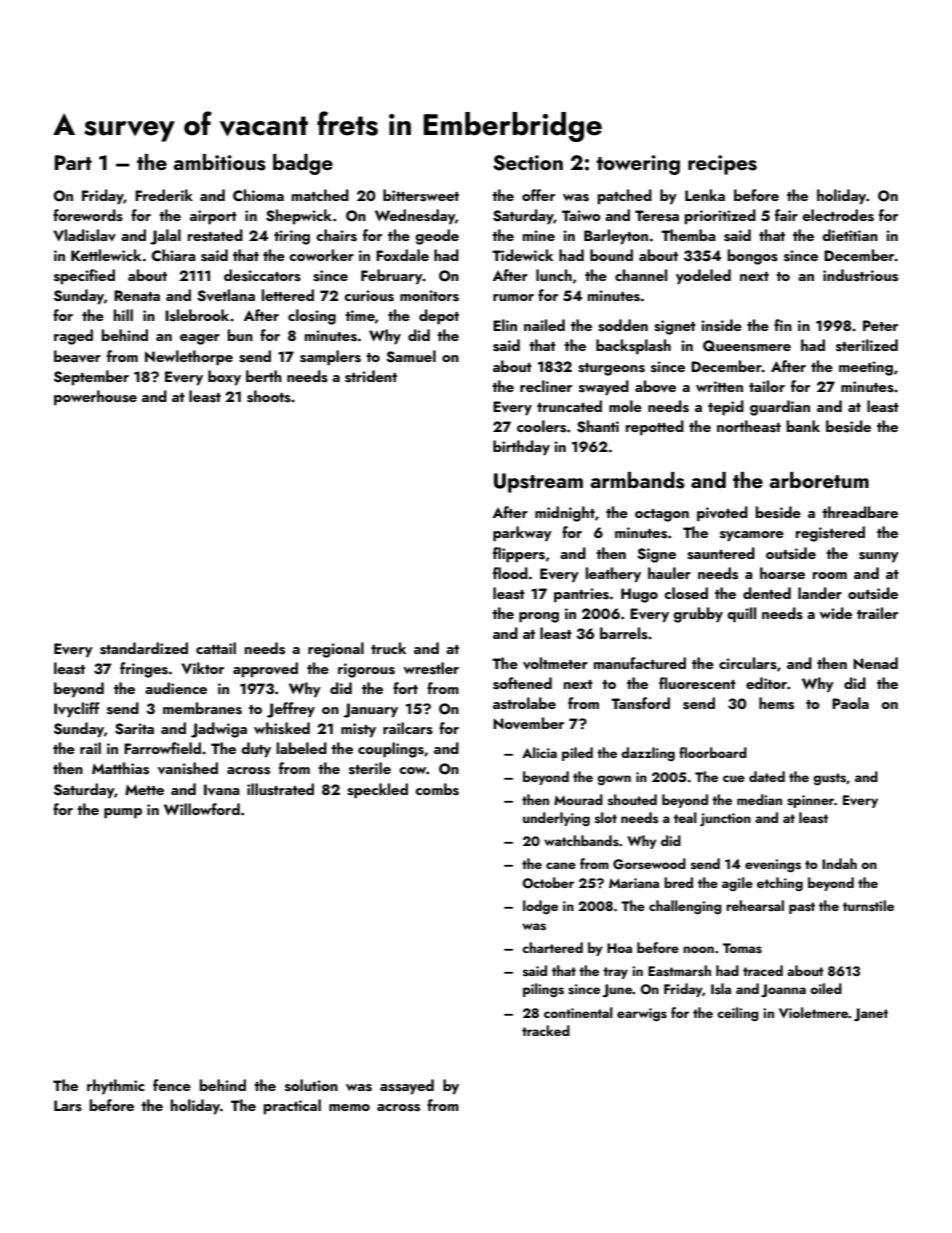 The width and height of the screenshot is (952, 1233). Describe the element at coordinates (415, 217) in the screenshot. I see `Wednesday` at that location.
